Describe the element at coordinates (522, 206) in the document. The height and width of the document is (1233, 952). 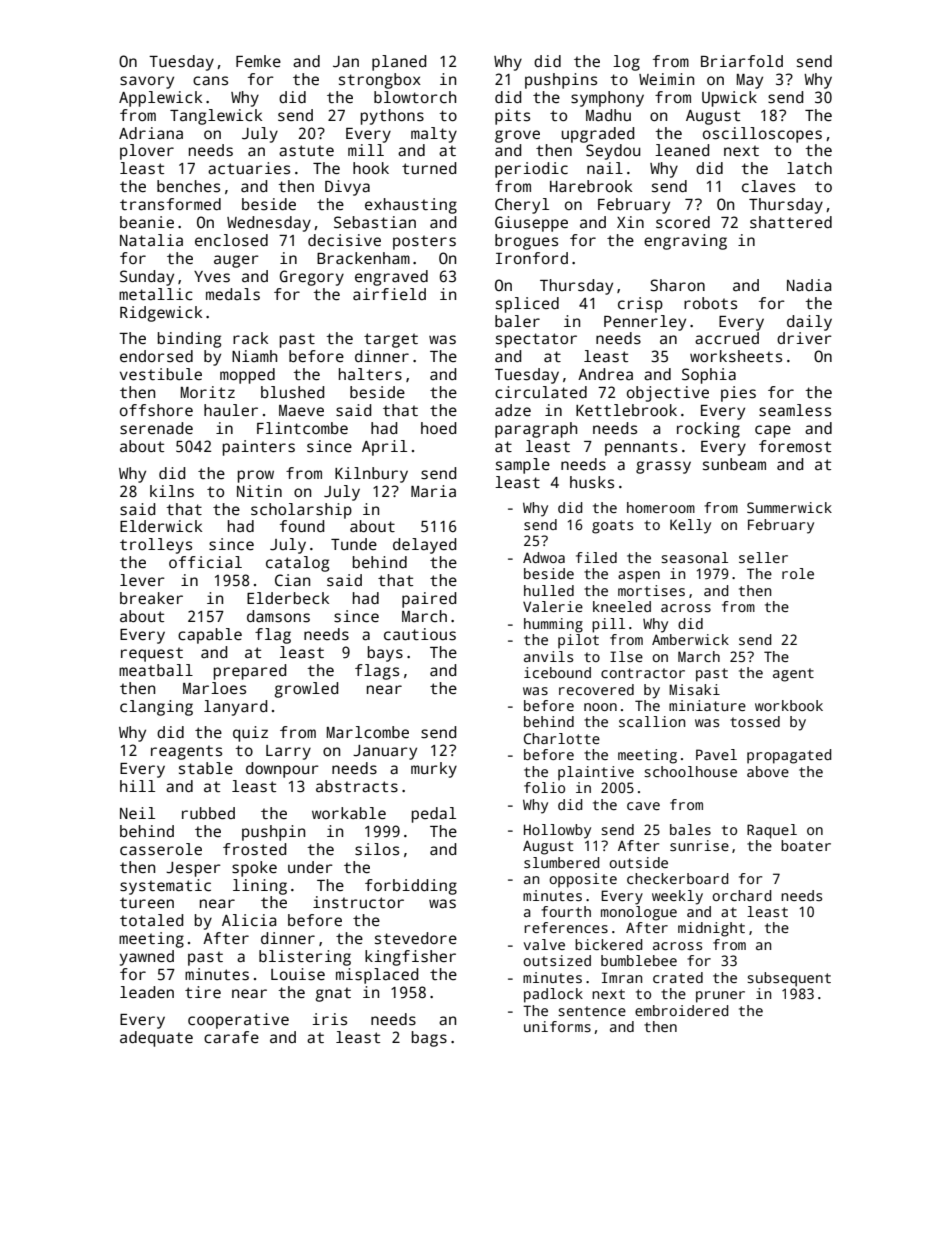
I see `Cheryl` at that location.
